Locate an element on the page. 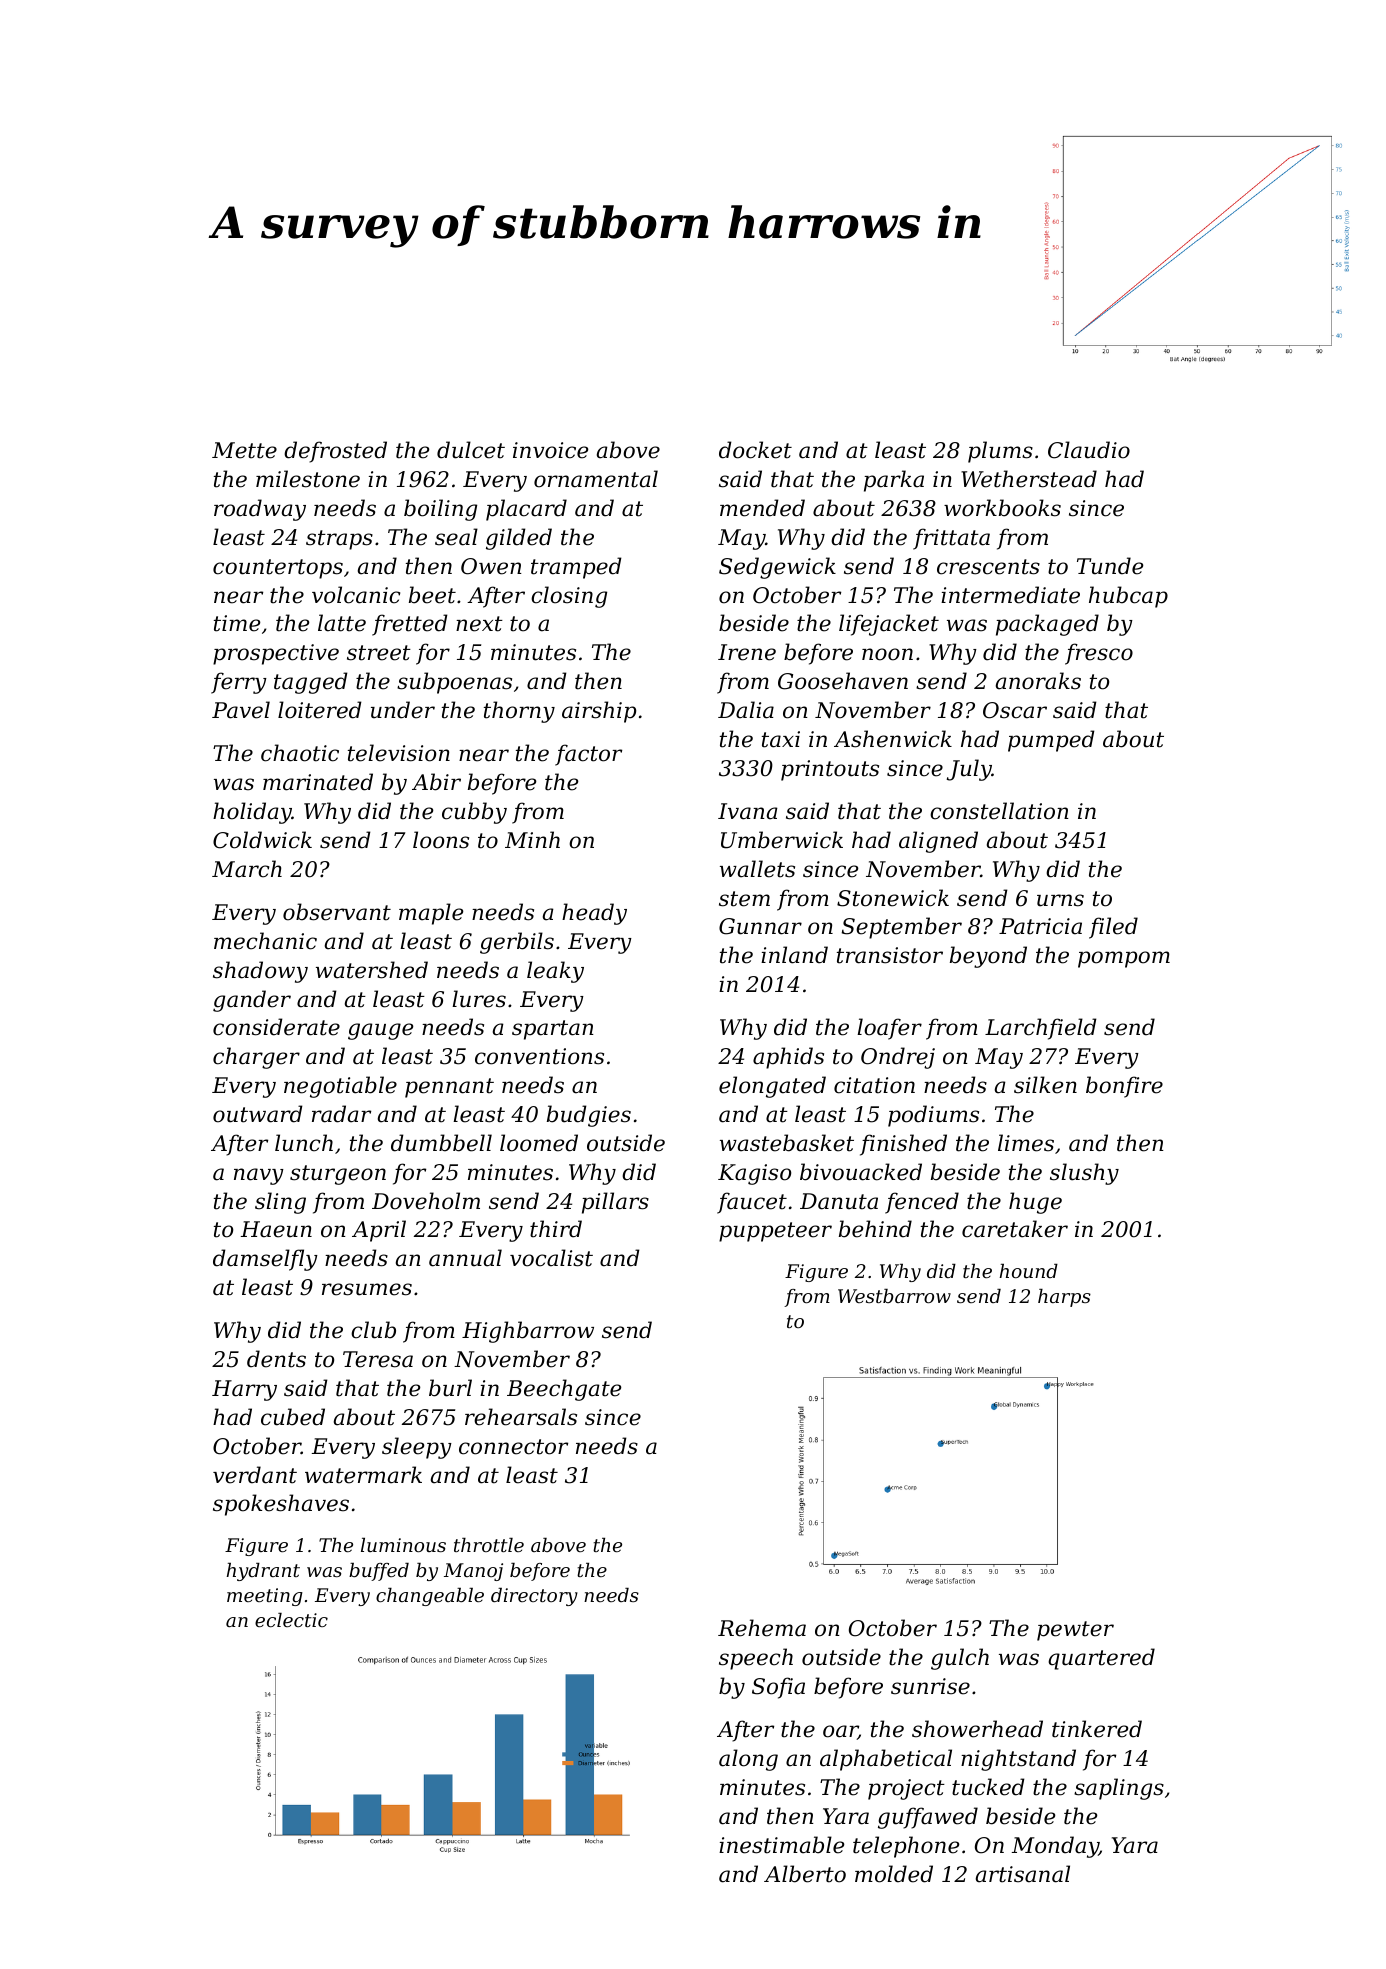 This document has height=1969, width=1386. Alberto is located at coordinates (805, 1874).
